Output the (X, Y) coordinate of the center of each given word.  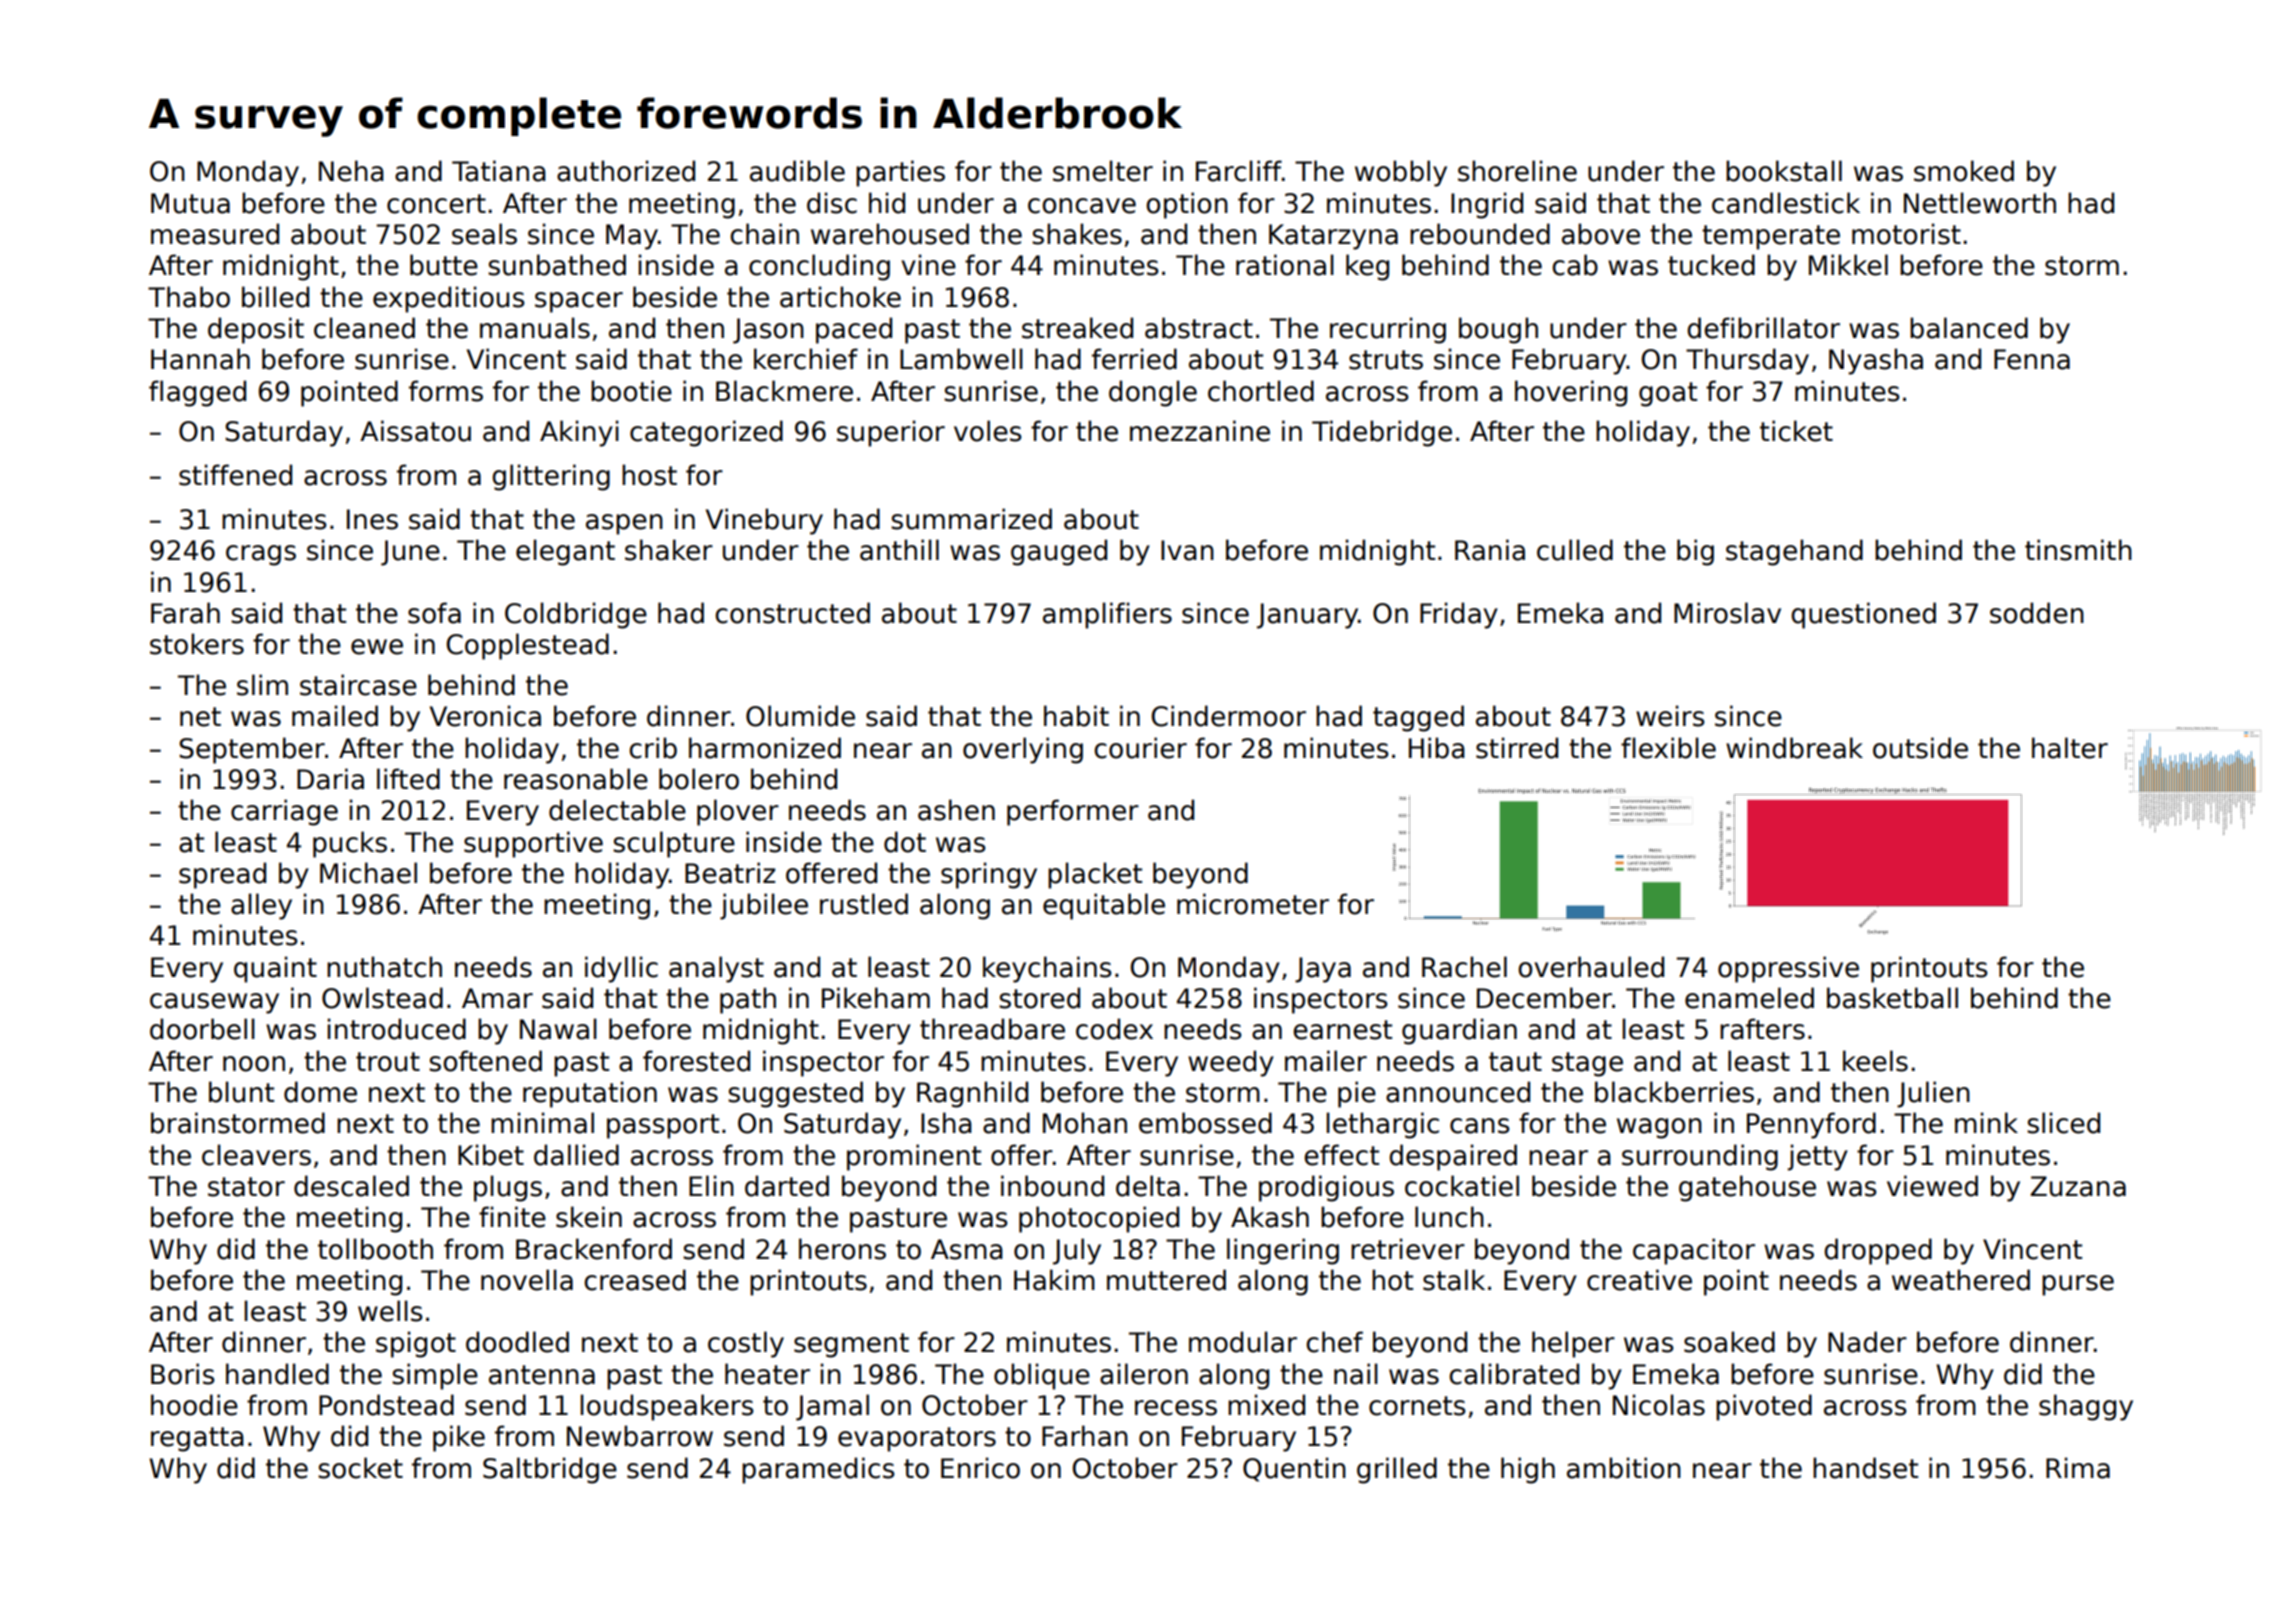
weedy (1231, 1063)
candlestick (1786, 203)
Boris (183, 1374)
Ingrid (1487, 205)
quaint (275, 969)
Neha (351, 171)
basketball (1892, 998)
